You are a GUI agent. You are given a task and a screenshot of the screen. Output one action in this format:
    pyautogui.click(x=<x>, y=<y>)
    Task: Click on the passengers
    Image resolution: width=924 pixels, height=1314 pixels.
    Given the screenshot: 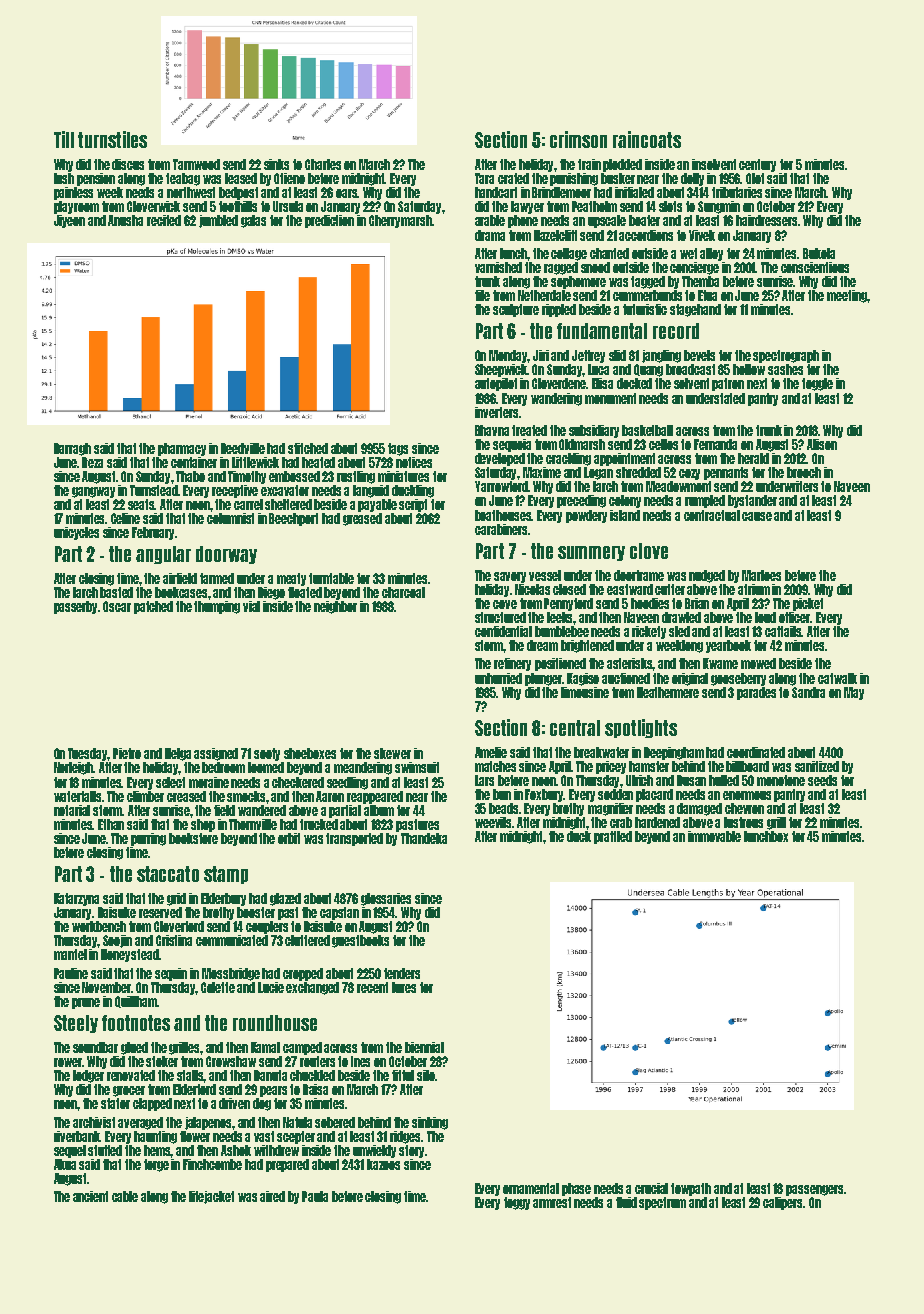 What is the action you would take?
    pyautogui.click(x=814, y=1190)
